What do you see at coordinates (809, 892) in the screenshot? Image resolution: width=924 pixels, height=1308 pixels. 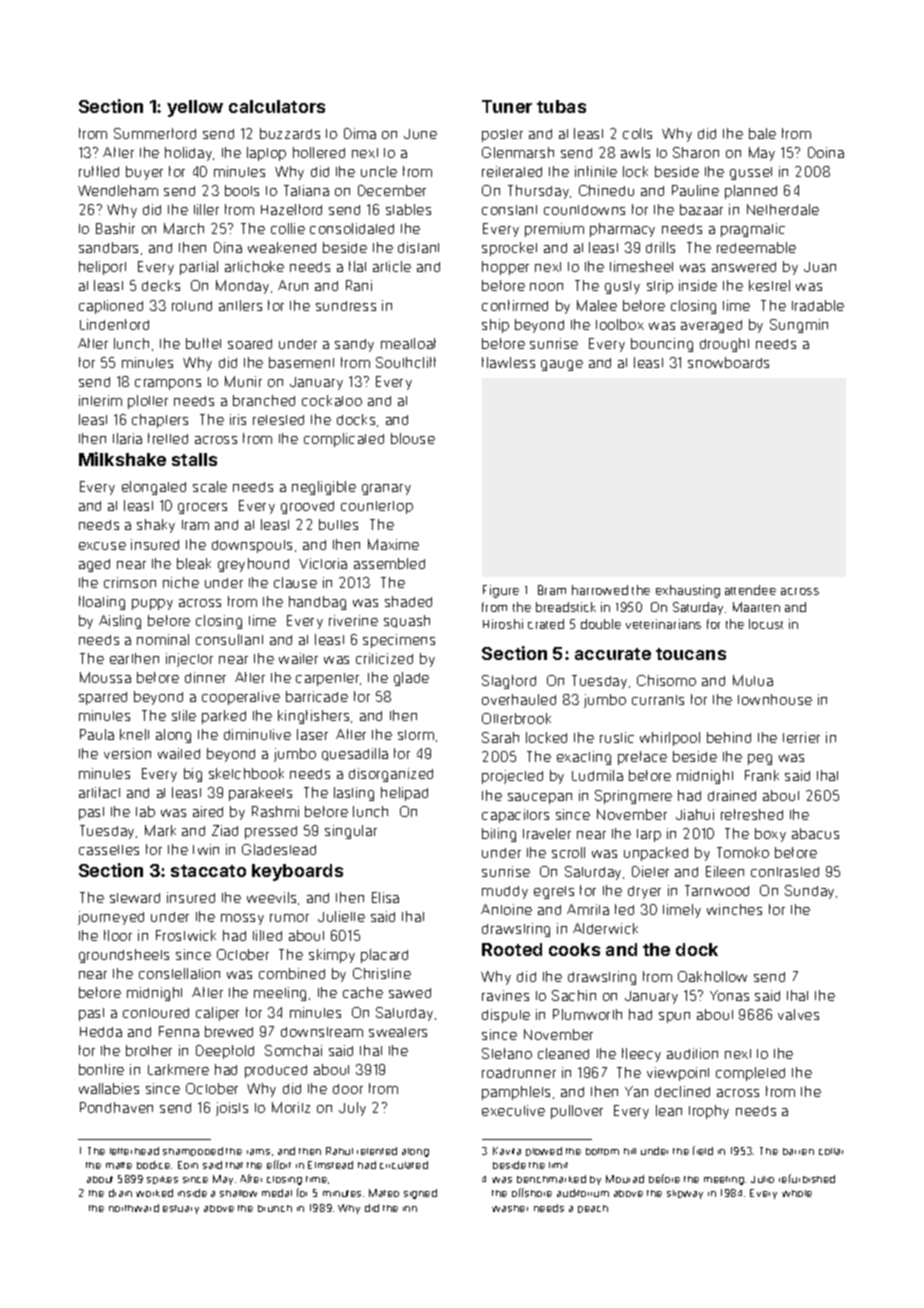 I see `Sunday` at bounding box center [809, 892].
